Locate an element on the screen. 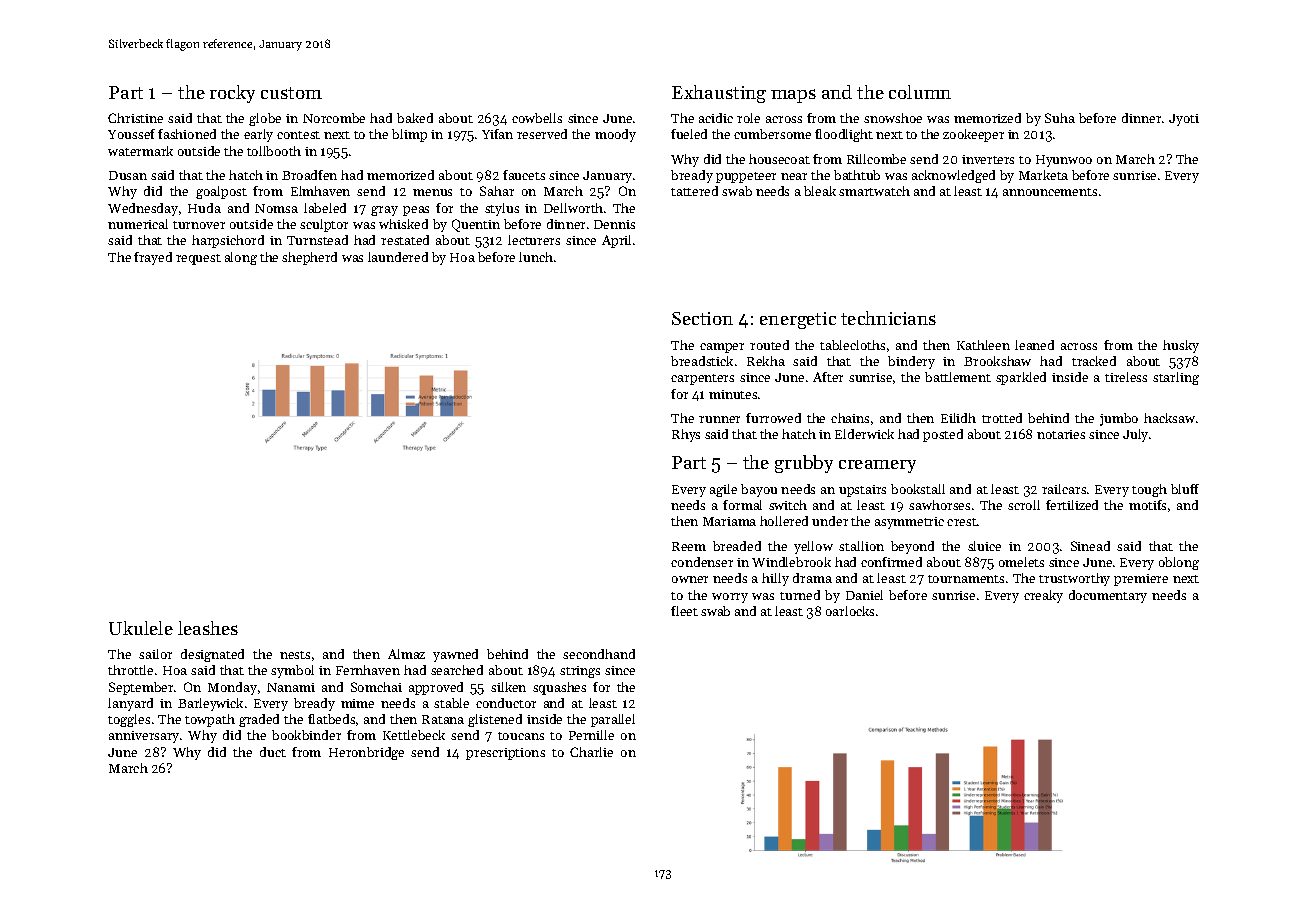 This screenshot has width=1308, height=924. worry is located at coordinates (730, 598).
